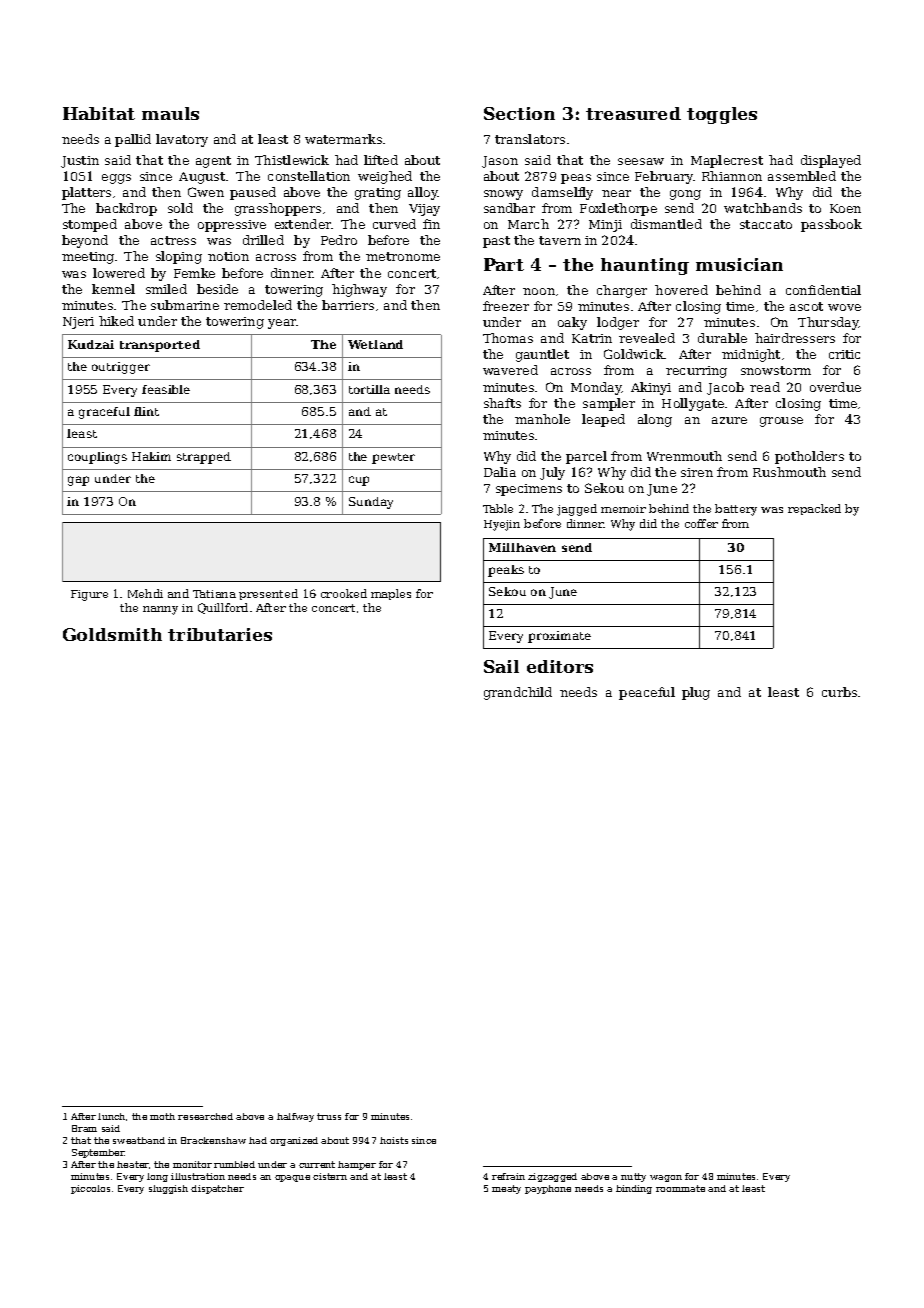 The image size is (924, 1308). Describe the element at coordinates (391, 594) in the screenshot. I see `maples` at that location.
